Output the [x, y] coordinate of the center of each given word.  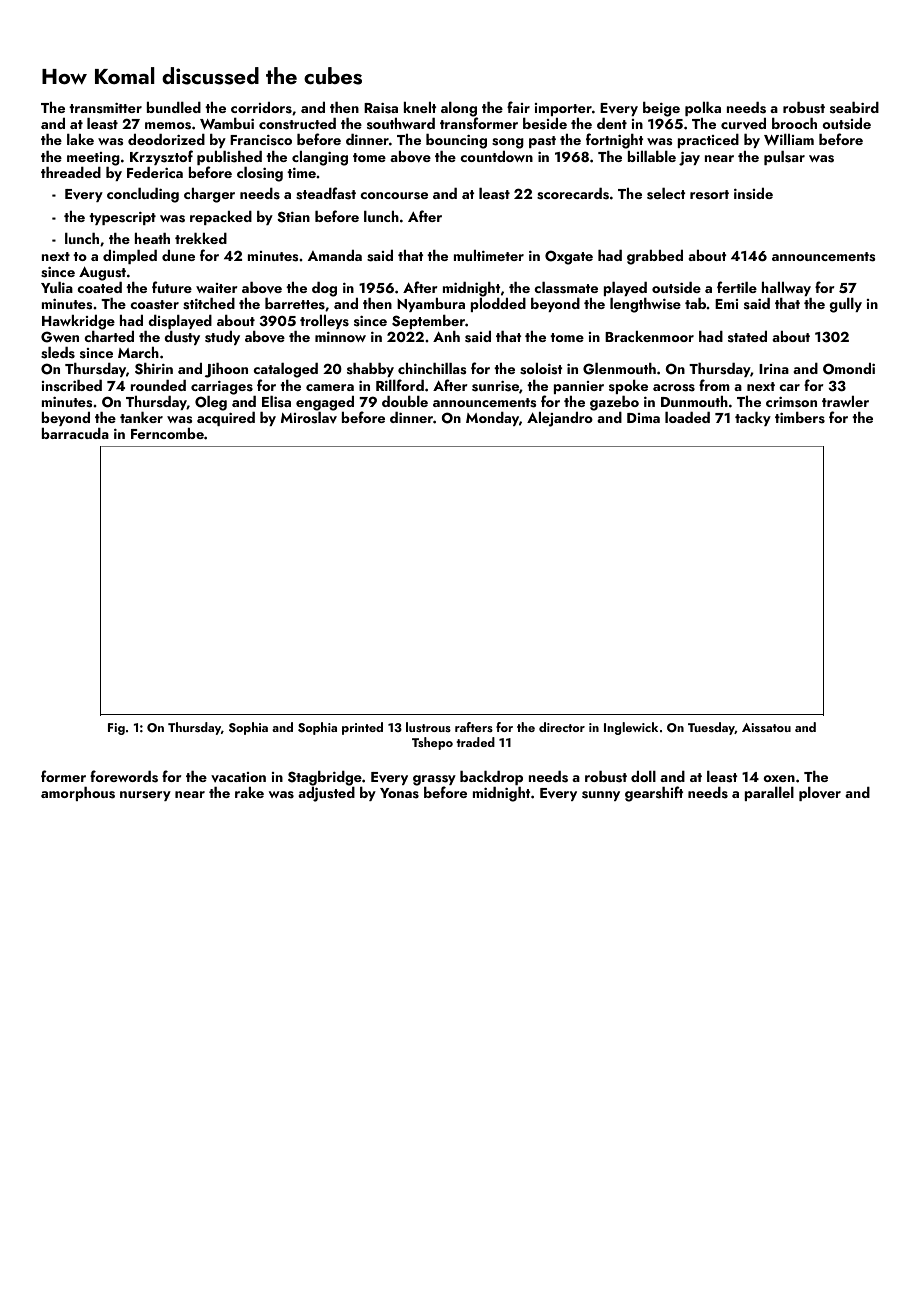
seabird [854, 108]
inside [753, 194]
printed [362, 728]
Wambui [227, 123]
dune [178, 255]
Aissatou [766, 727]
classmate [566, 288]
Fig [116, 729]
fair [518, 107]
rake [249, 792]
